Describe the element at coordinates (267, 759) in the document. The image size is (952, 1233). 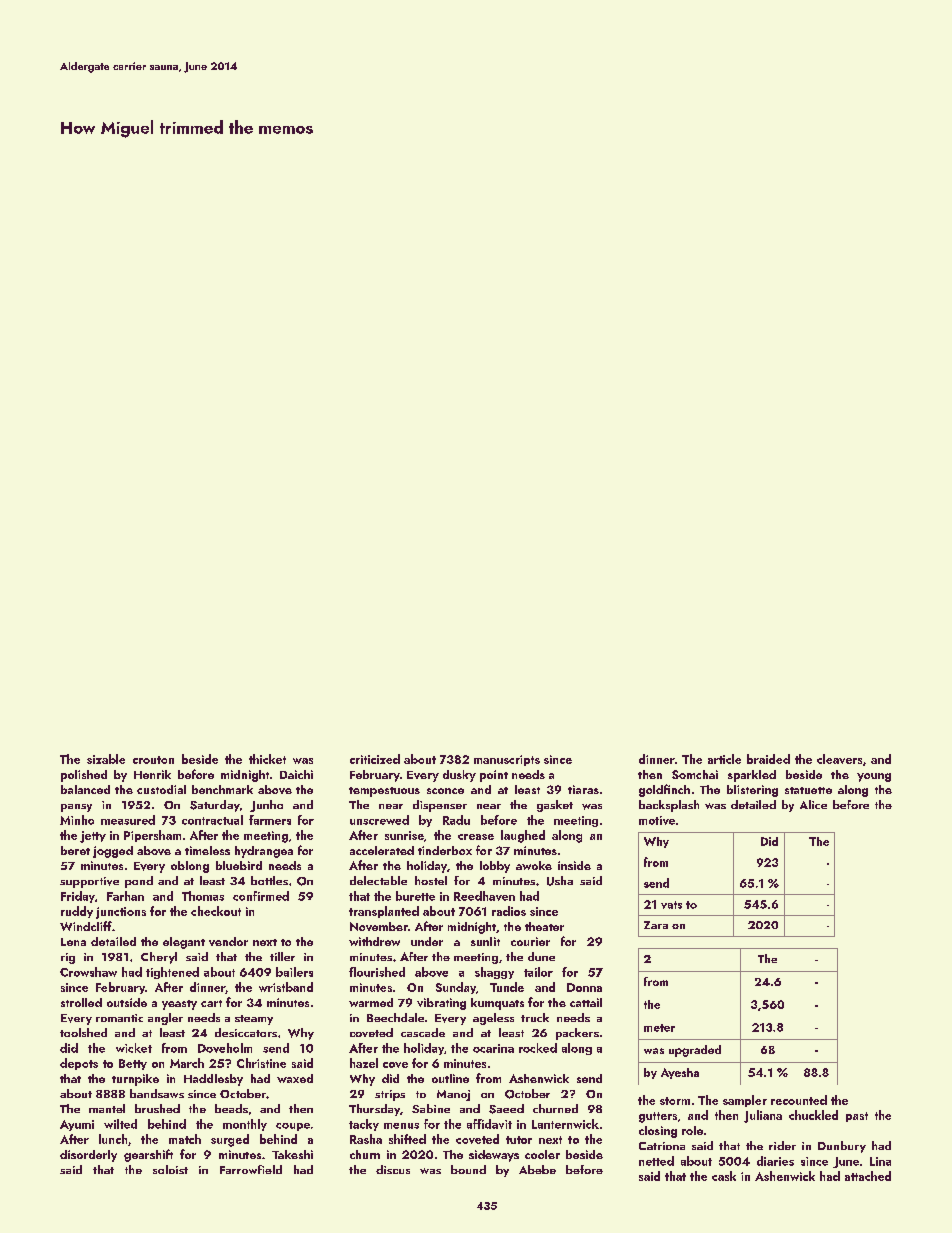
I see `thicket` at that location.
